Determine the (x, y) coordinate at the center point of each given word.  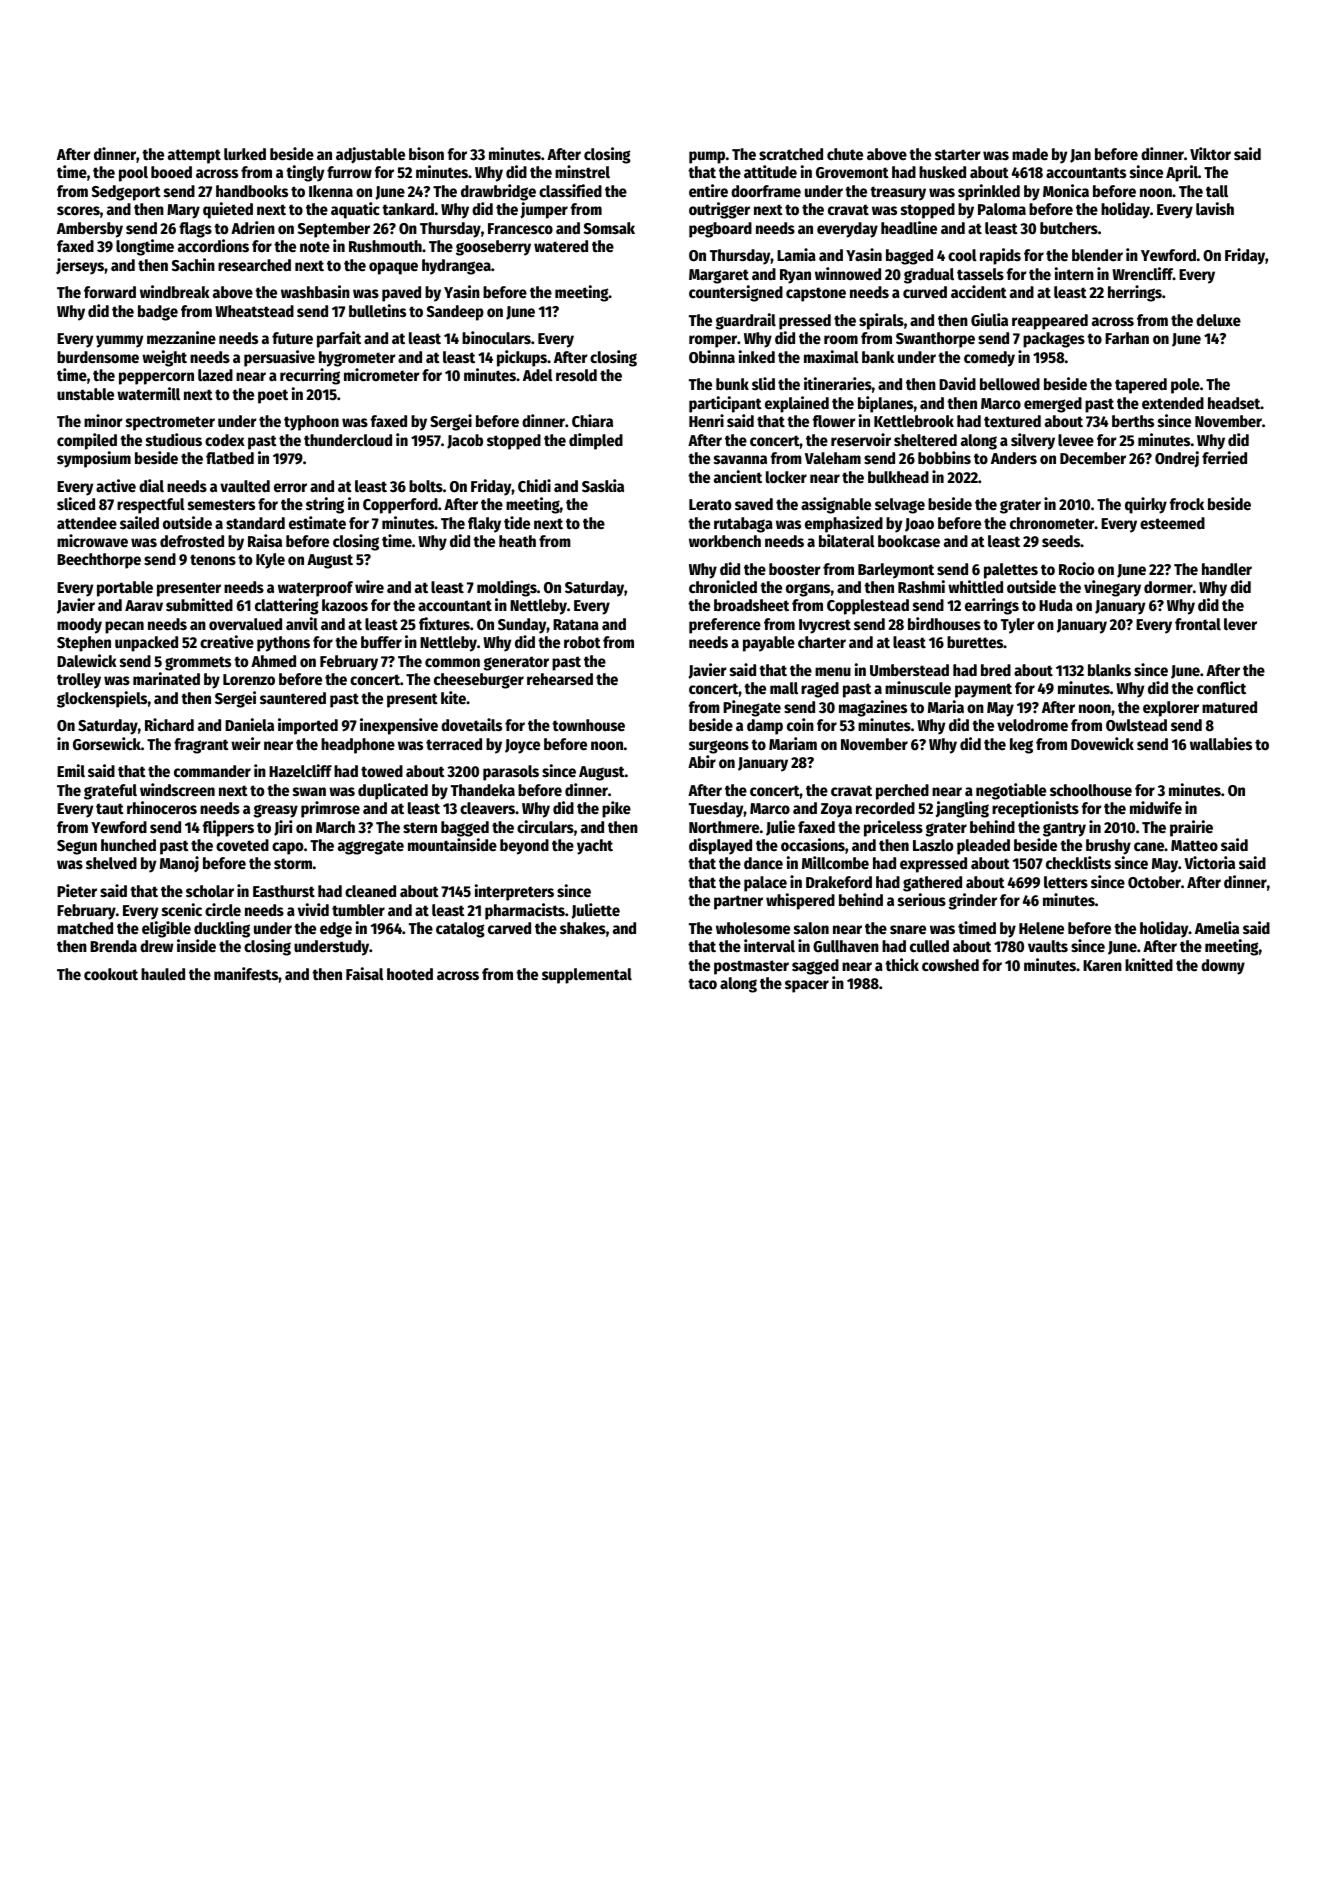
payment (983, 690)
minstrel (582, 172)
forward (110, 292)
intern (1074, 274)
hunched (128, 845)
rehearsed (560, 679)
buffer (381, 642)
